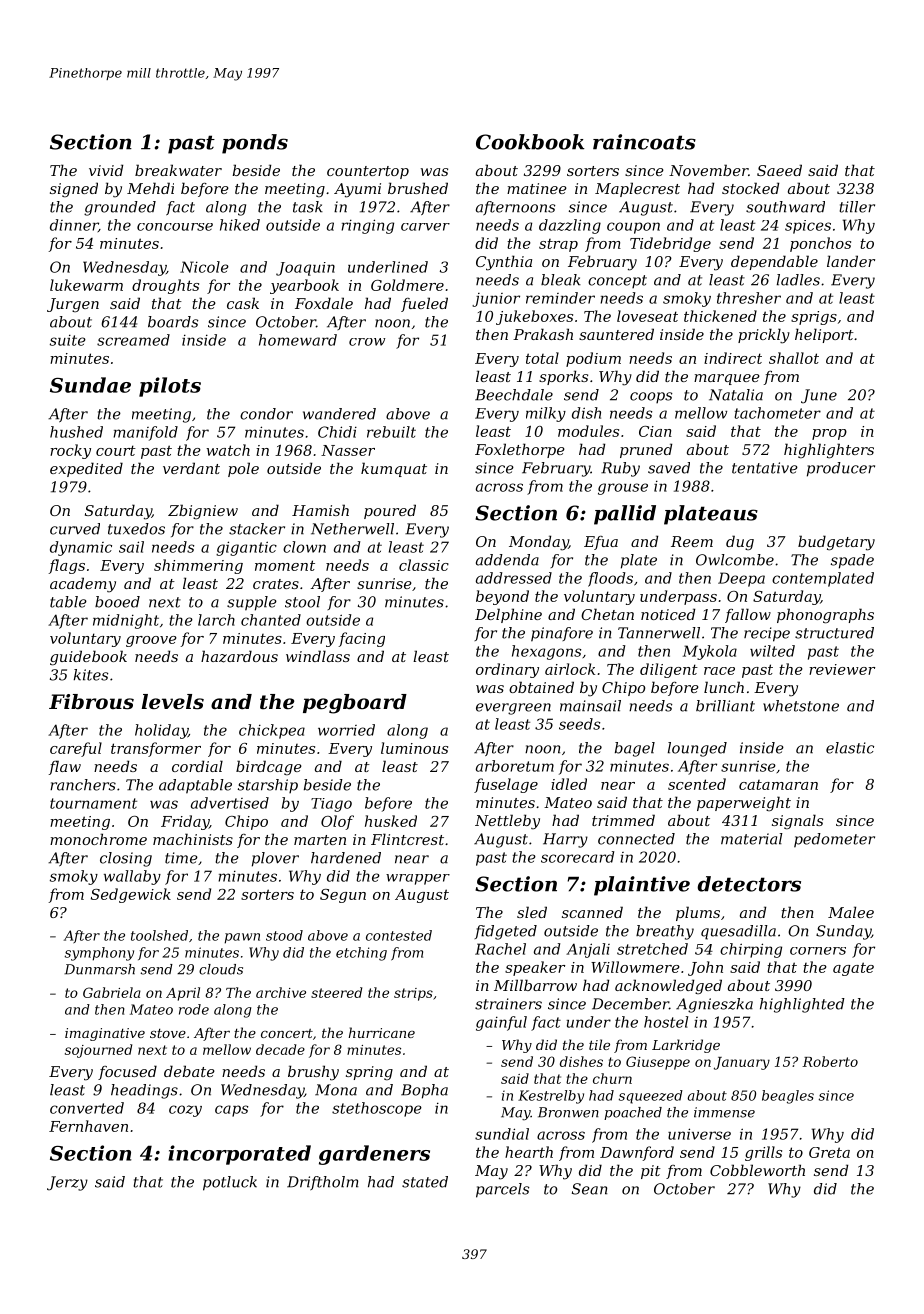  Describe the element at coordinates (779, 170) in the screenshot. I see `Saeed` at that location.
